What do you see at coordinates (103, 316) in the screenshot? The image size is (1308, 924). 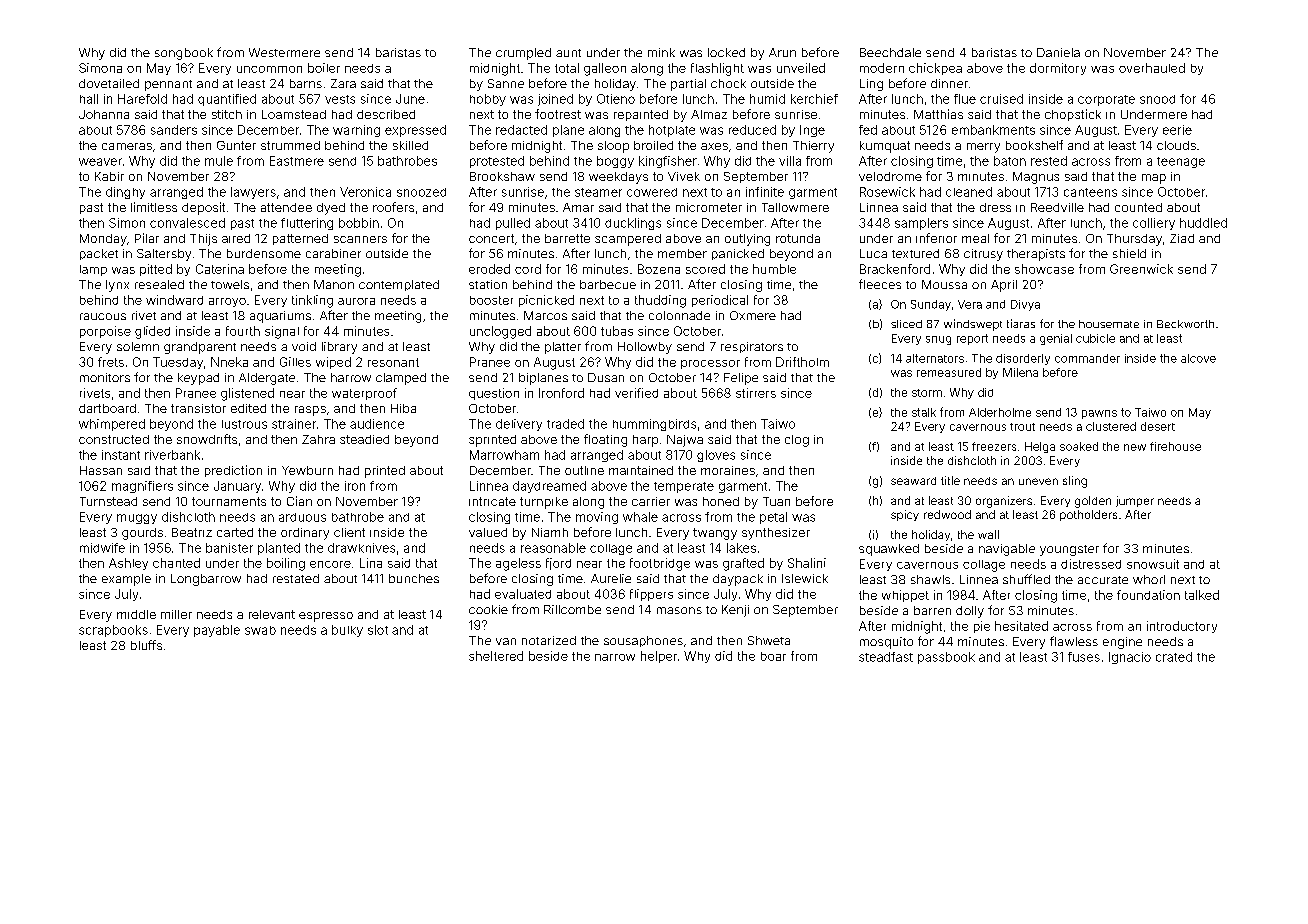 I see `raucous` at bounding box center [103, 316].
